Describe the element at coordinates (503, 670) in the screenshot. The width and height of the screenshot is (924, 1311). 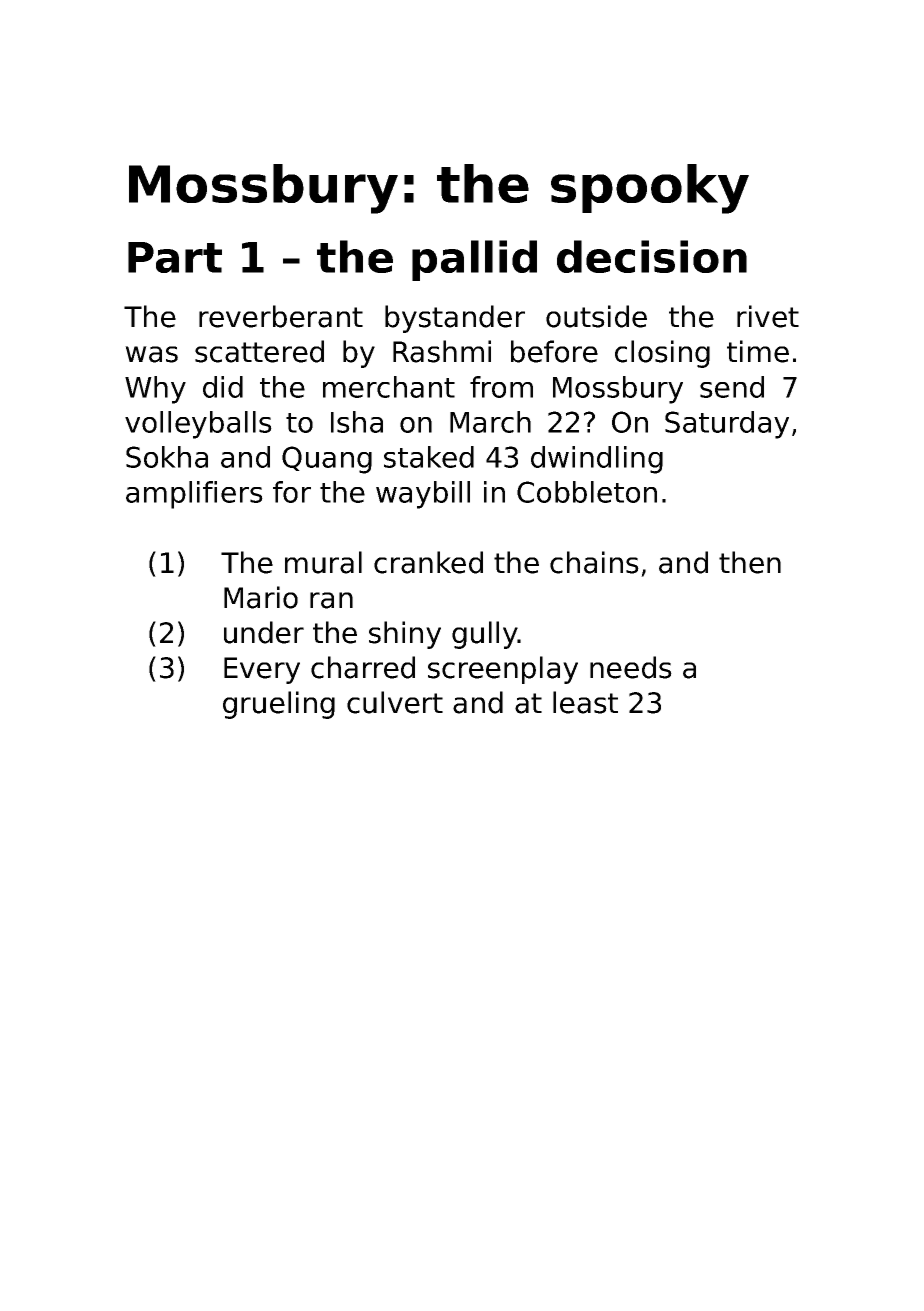
I see `screenplay` at that location.
